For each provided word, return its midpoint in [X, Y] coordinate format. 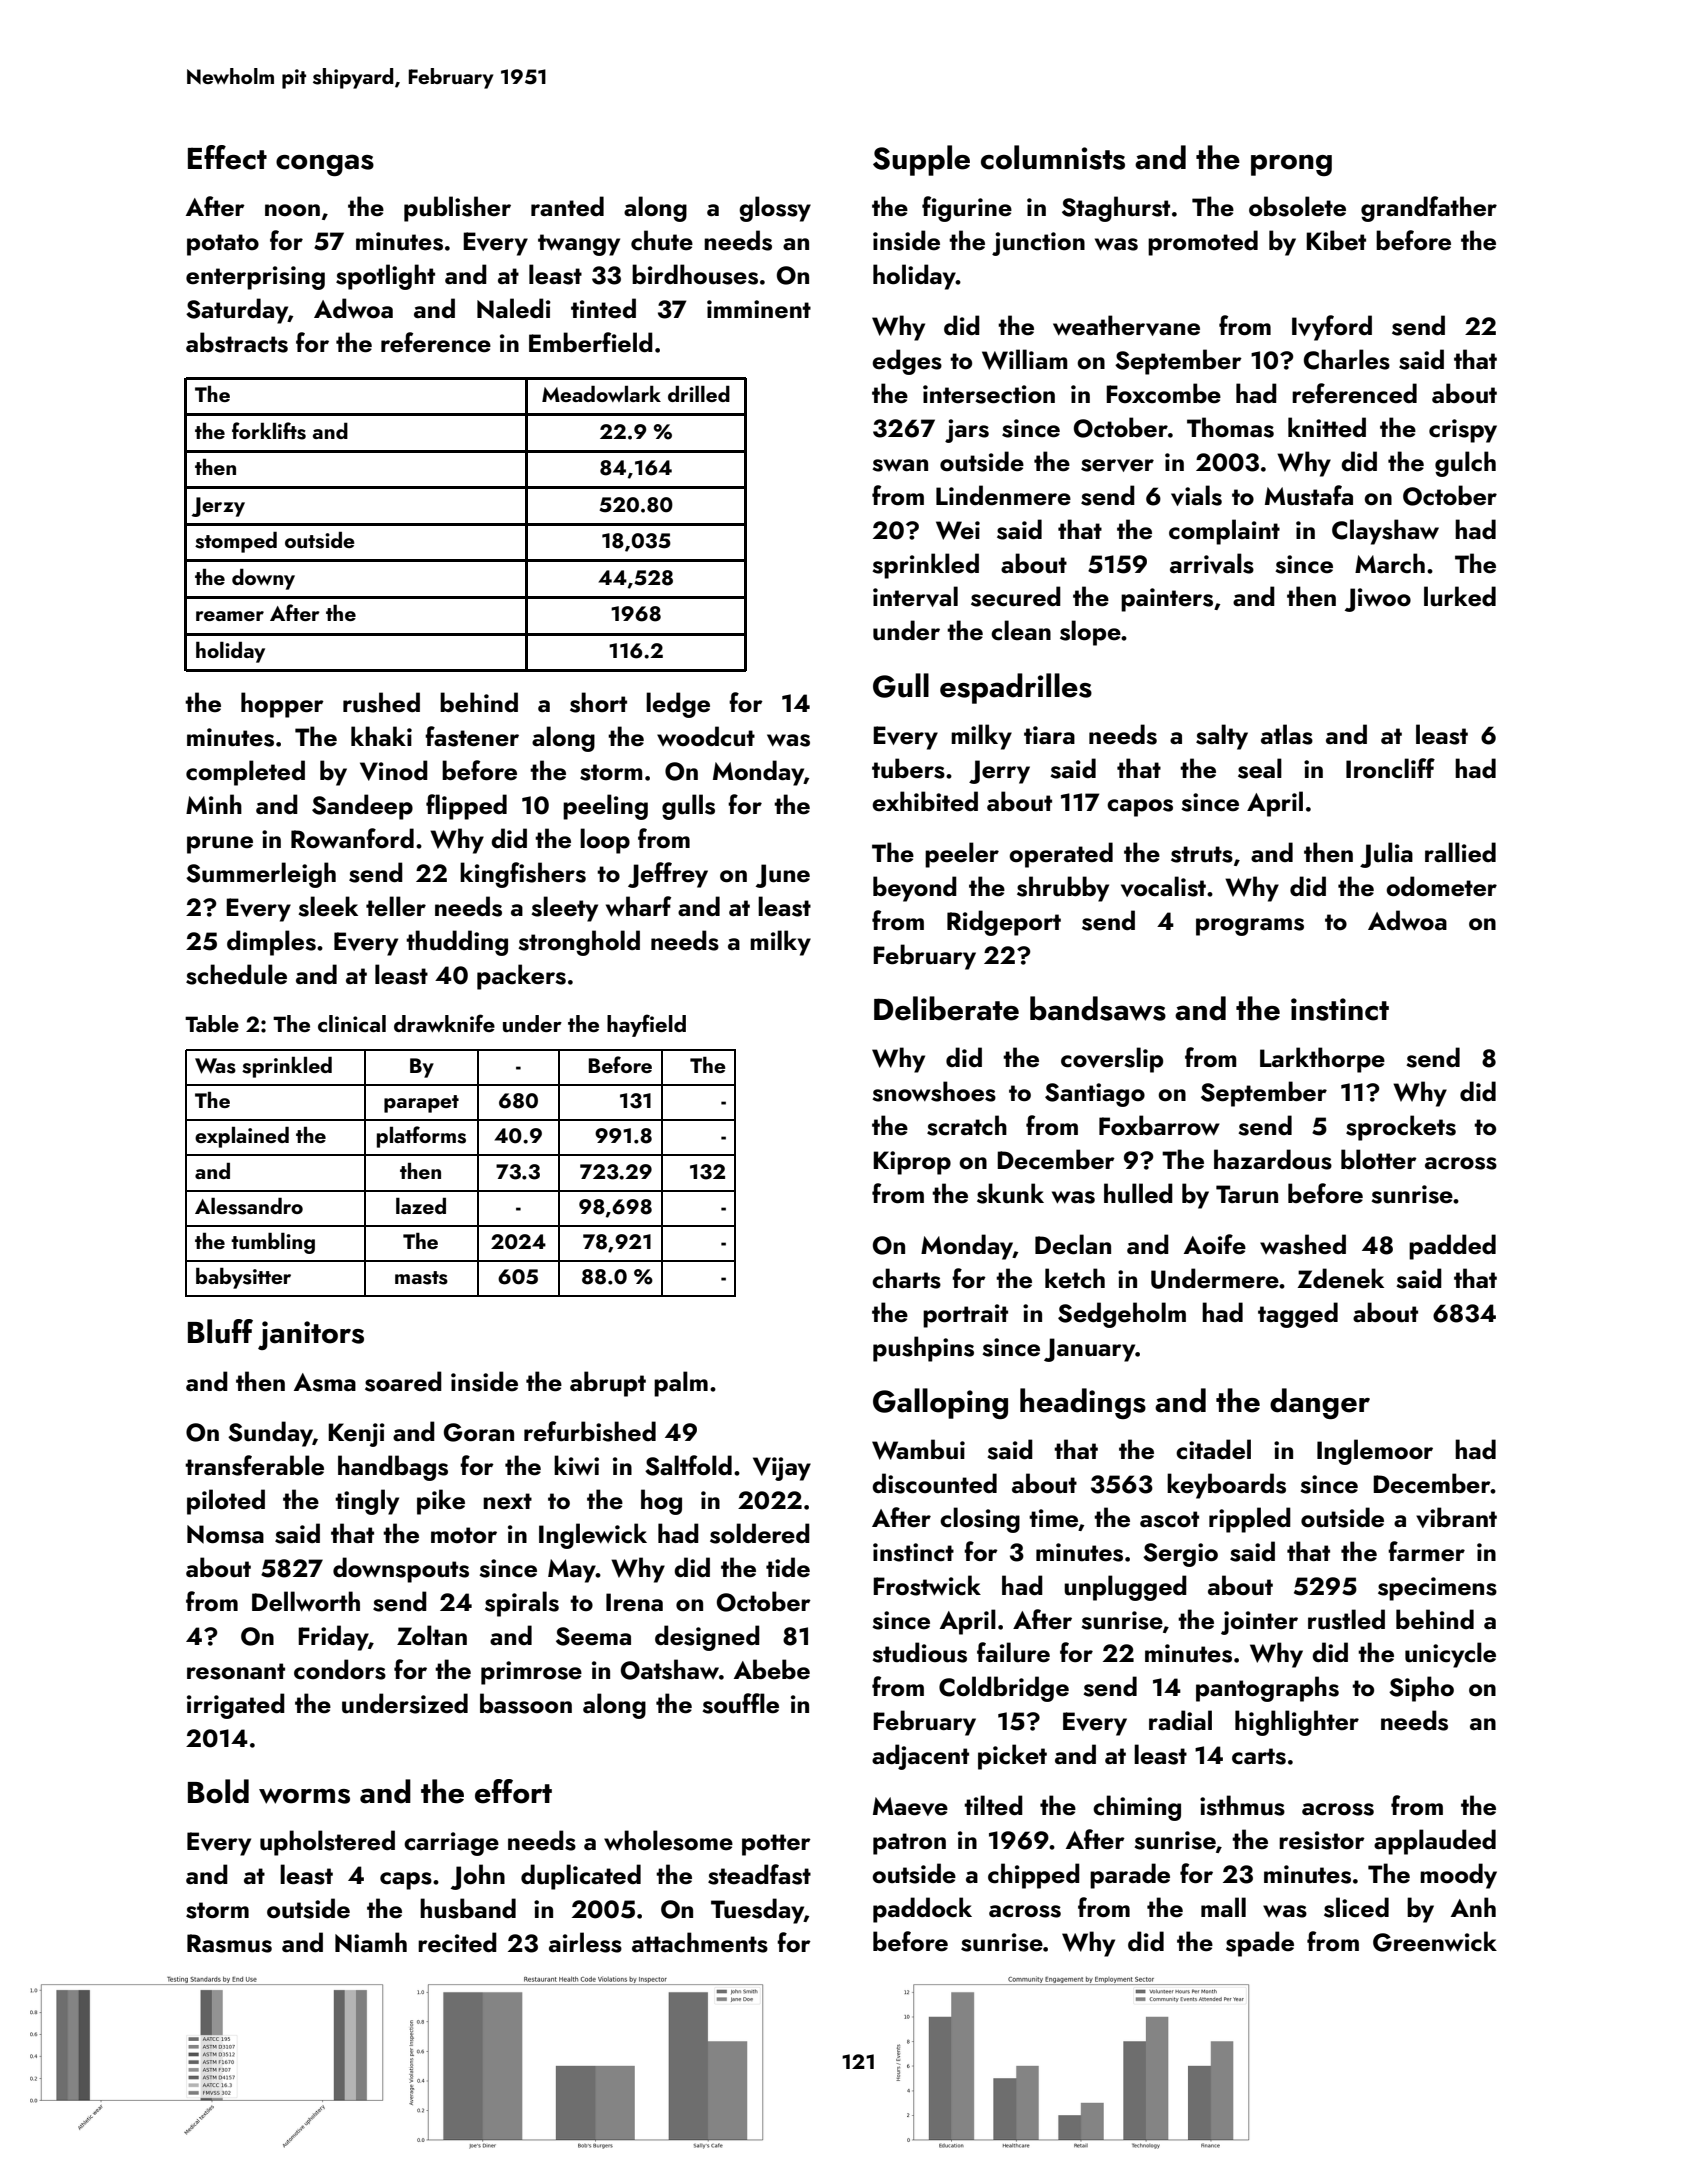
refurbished [590, 1431]
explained [242, 1137]
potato [223, 245]
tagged [1298, 1315]
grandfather [1429, 209]
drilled [699, 394]
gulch [1465, 464]
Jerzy [218, 507]
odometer [1441, 886]
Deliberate [946, 1008]
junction [1038, 244]
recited [457, 1942]
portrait [965, 1316]
